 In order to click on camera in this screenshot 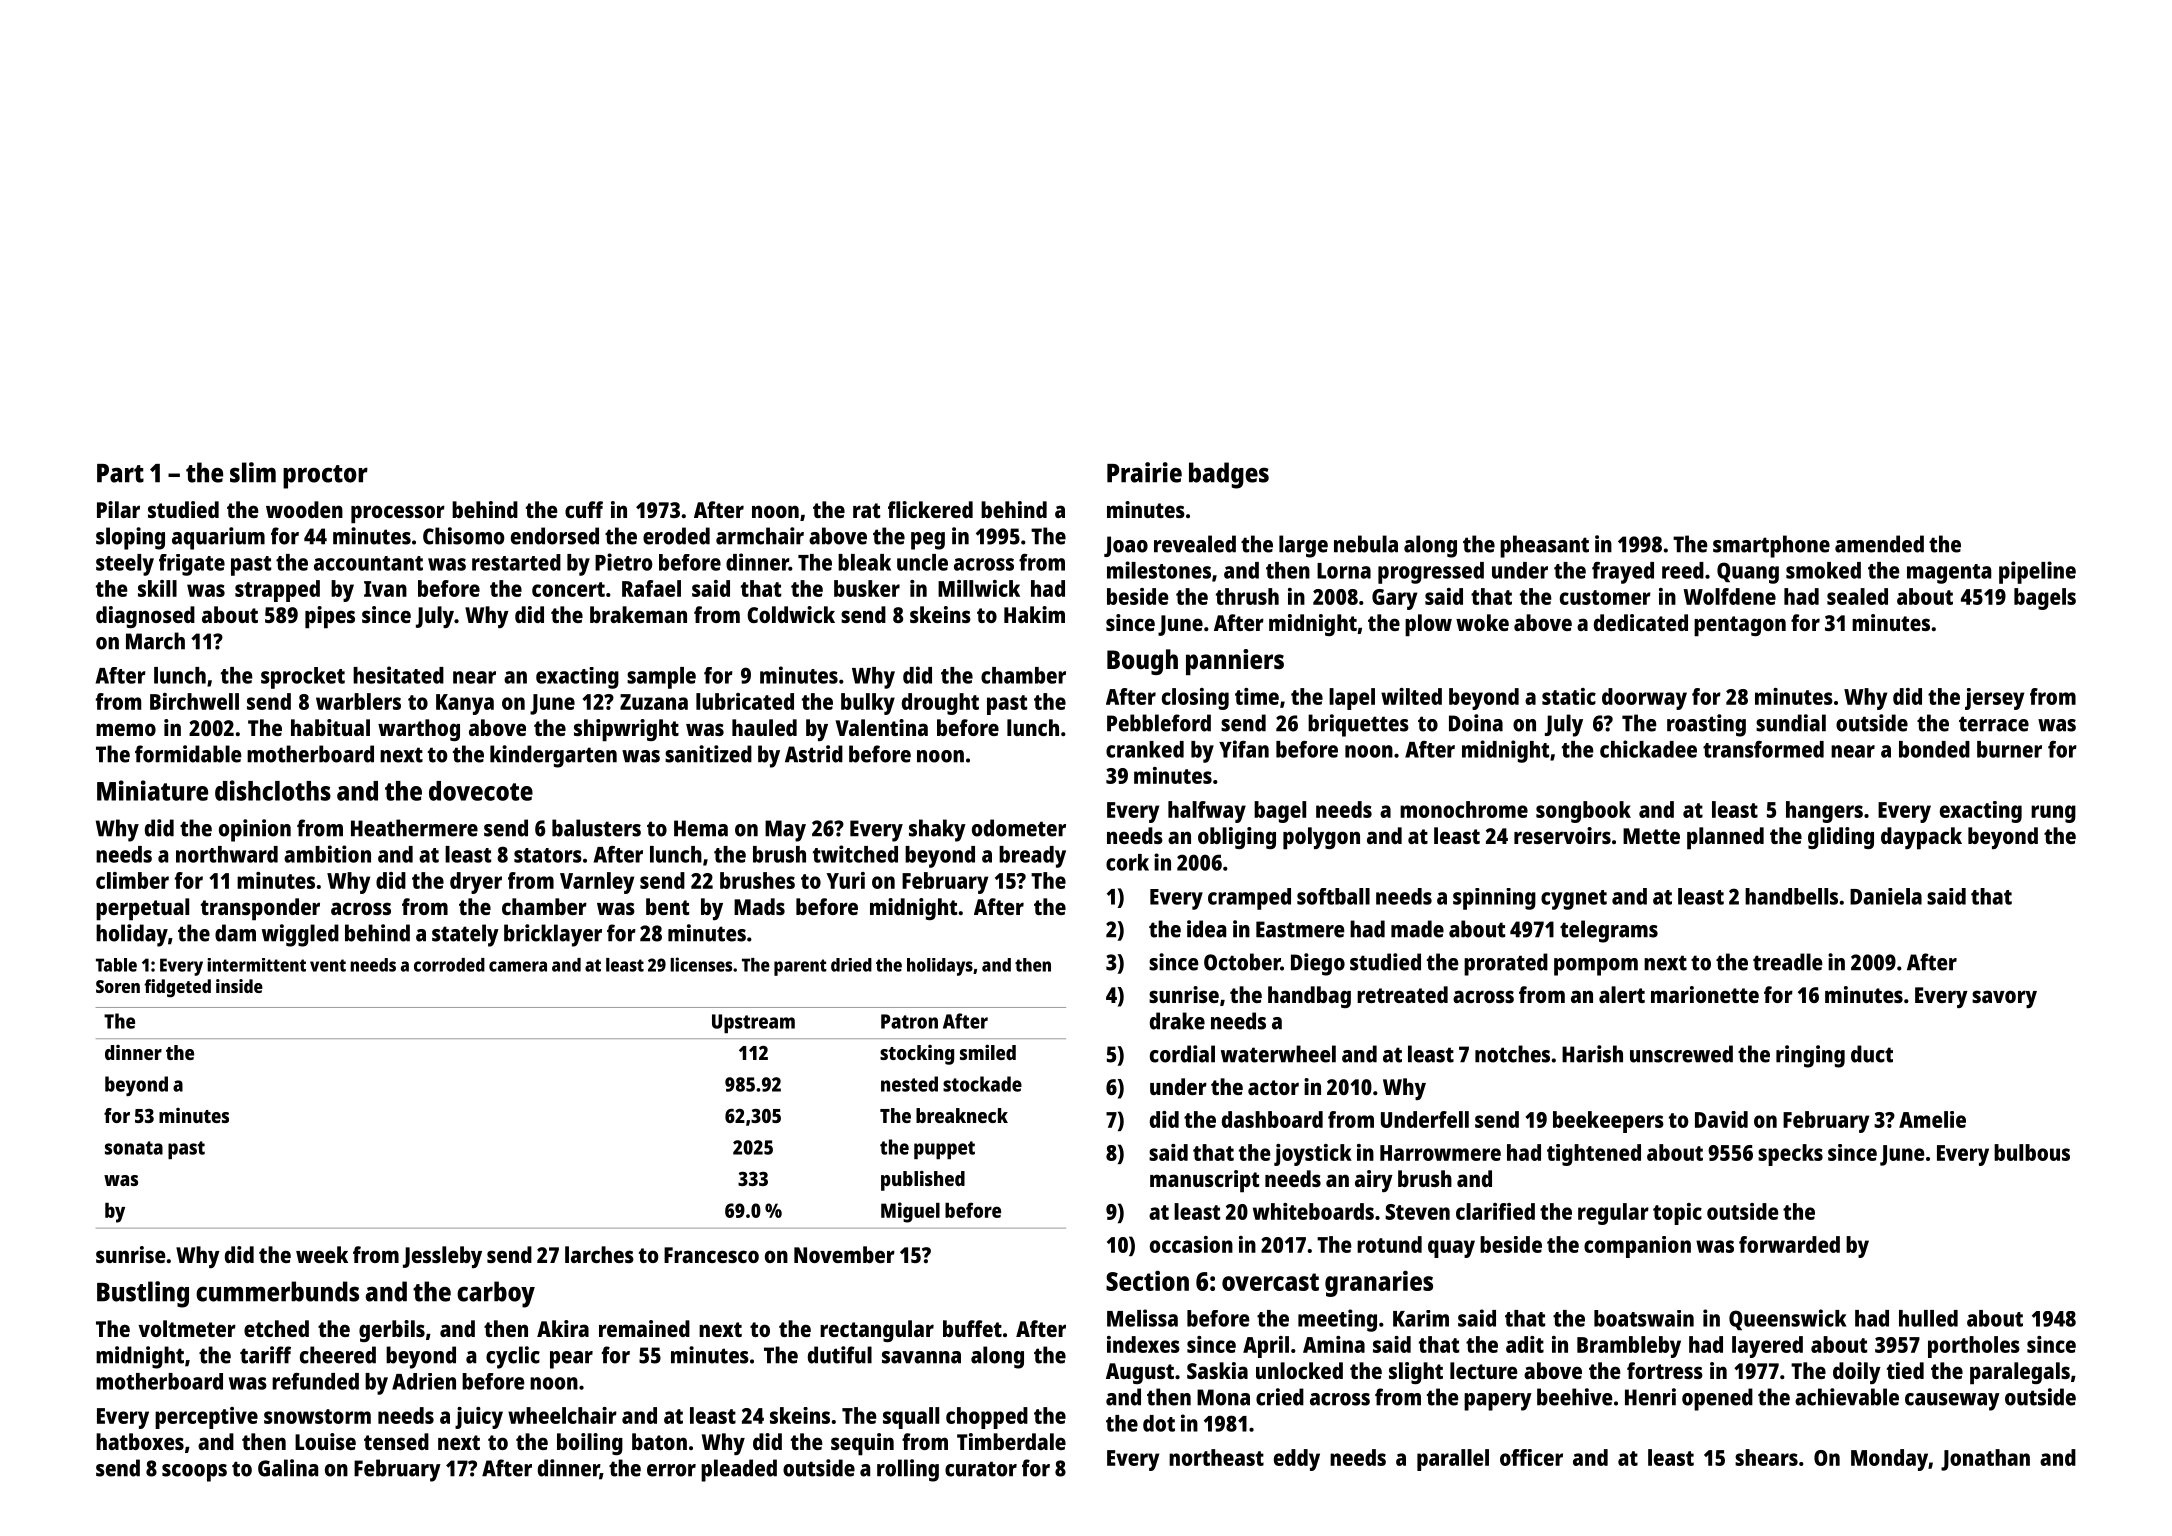, I will do `click(518, 966)`.
